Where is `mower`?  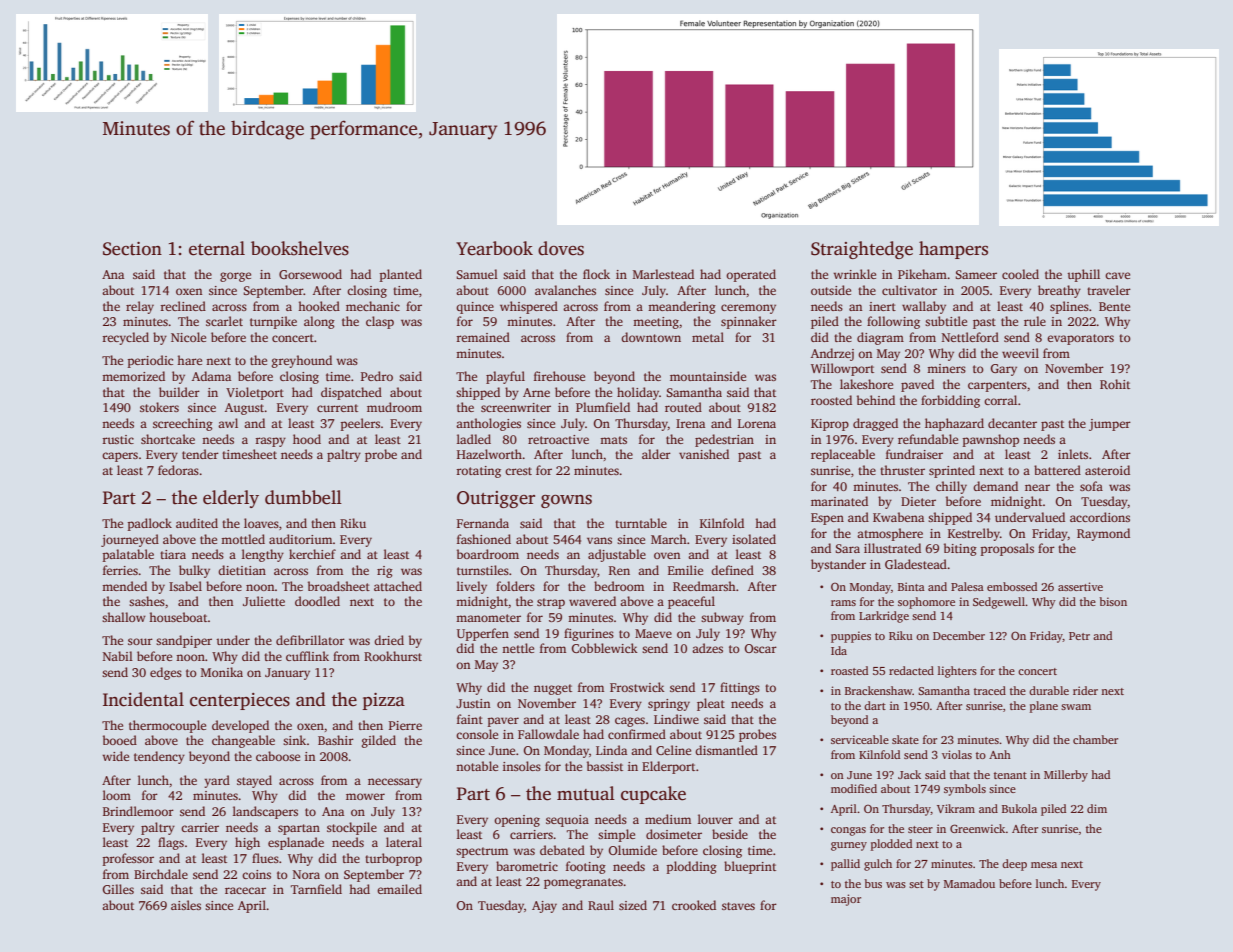
mower is located at coordinates (365, 796).
